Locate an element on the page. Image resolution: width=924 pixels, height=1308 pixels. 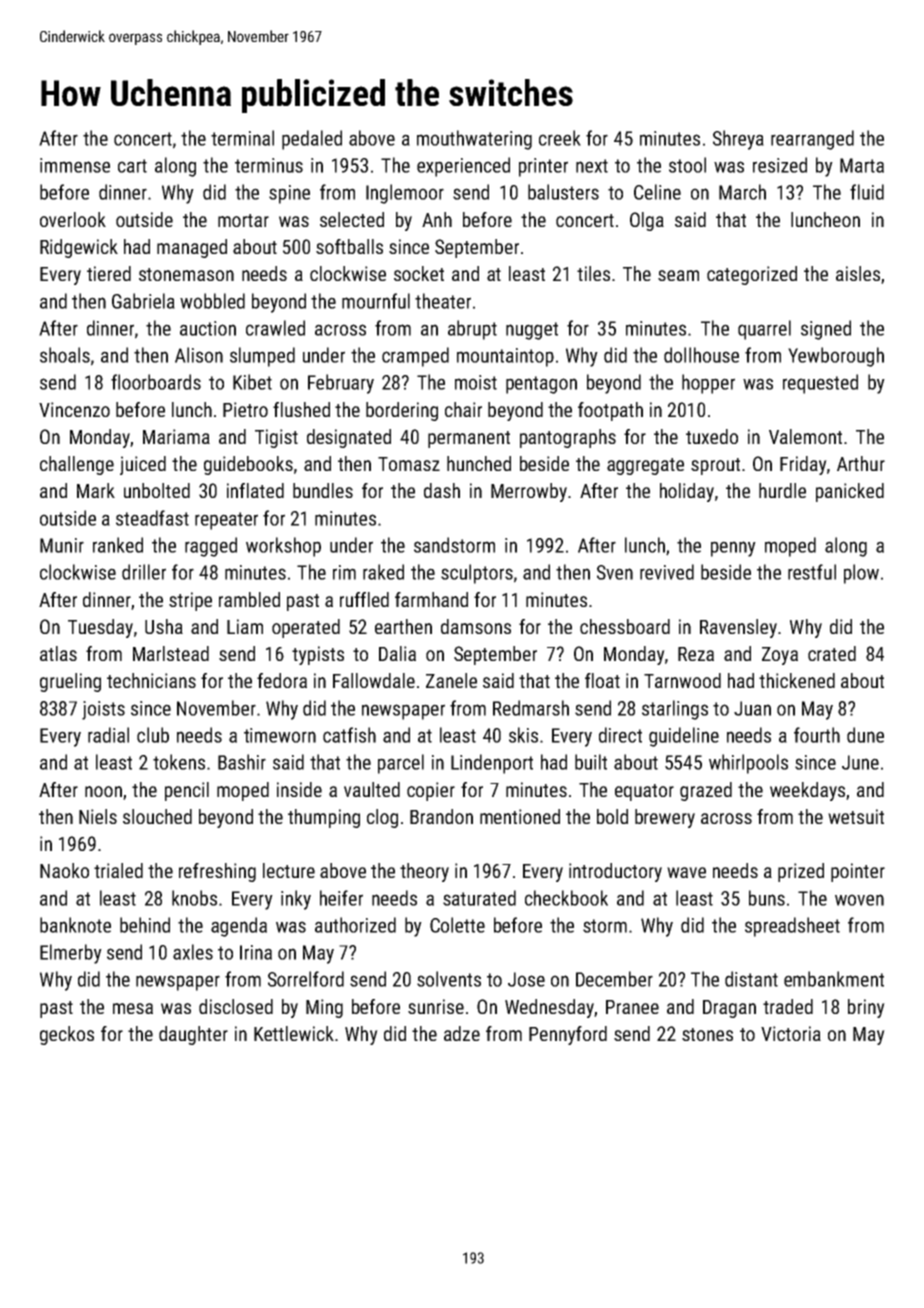
tuxedo is located at coordinates (712, 436).
